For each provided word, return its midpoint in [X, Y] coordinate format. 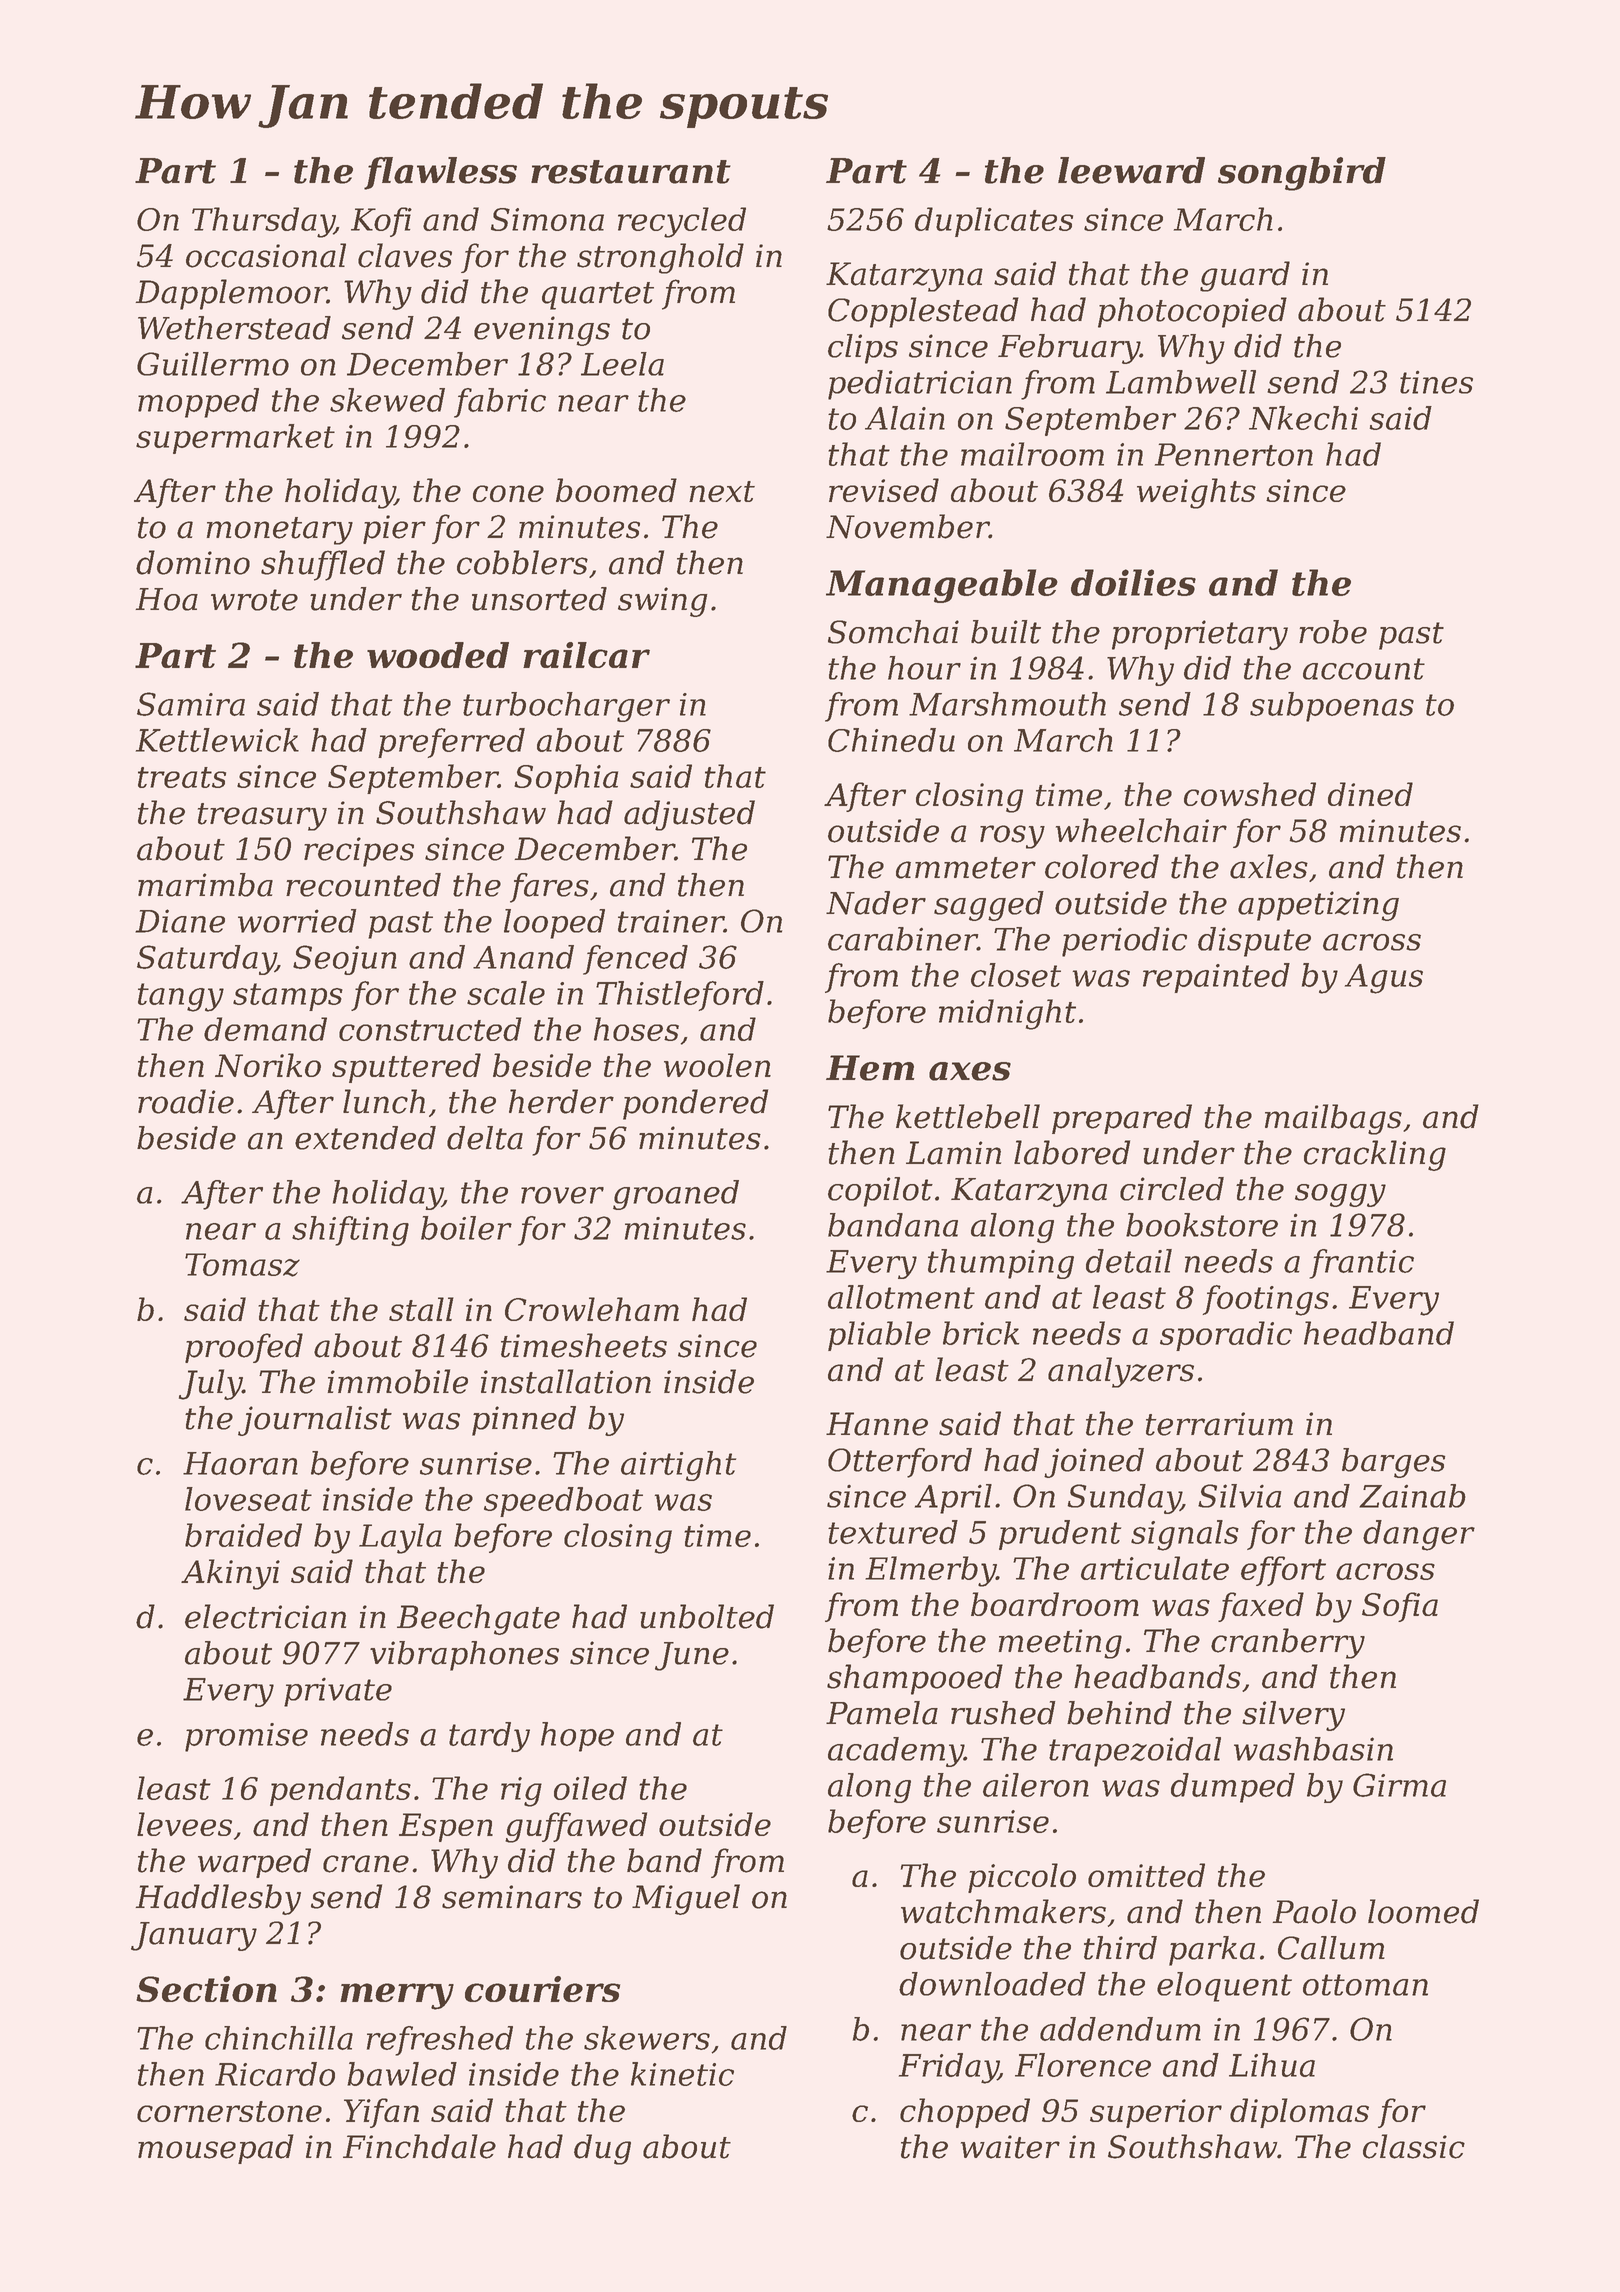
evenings [542, 331]
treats [182, 777]
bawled [402, 2074]
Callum [1331, 1948]
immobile [397, 1381]
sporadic [1226, 1336]
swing [663, 602]
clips [863, 349]
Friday [948, 2068]
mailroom [1032, 454]
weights [1196, 493]
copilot [880, 1192]
